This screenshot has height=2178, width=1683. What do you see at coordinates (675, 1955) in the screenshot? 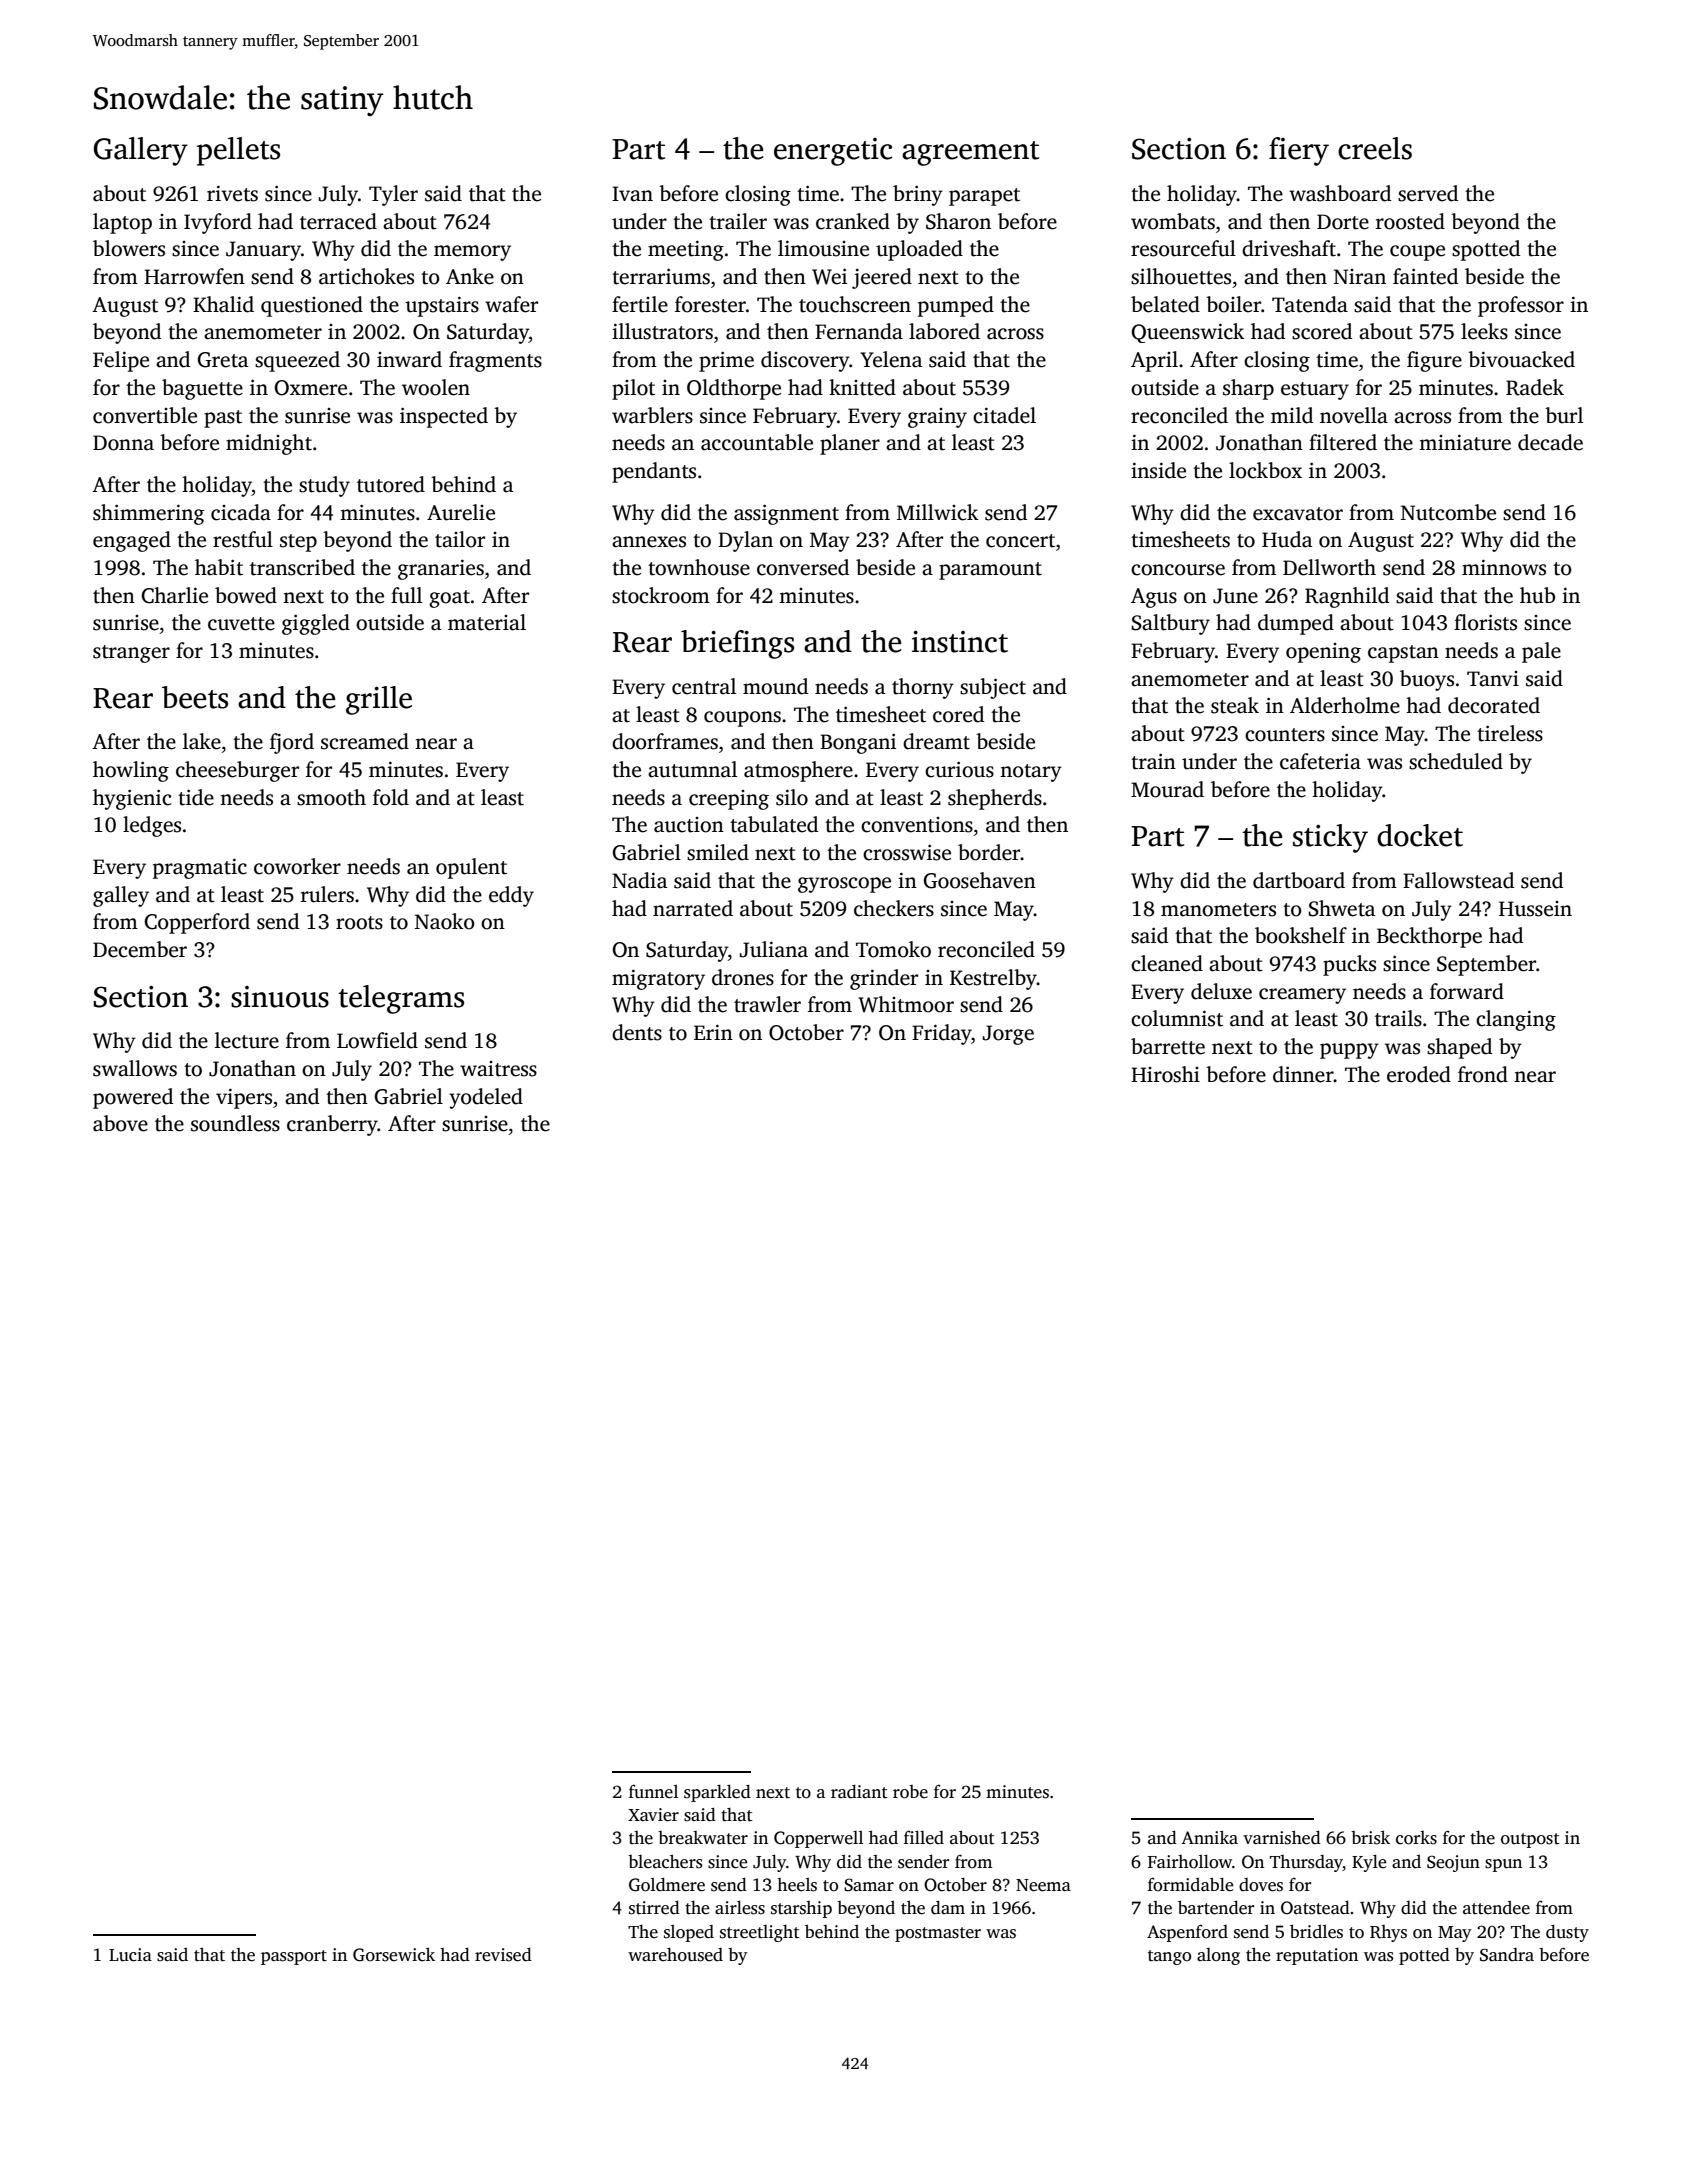
I see `warehoused` at bounding box center [675, 1955].
